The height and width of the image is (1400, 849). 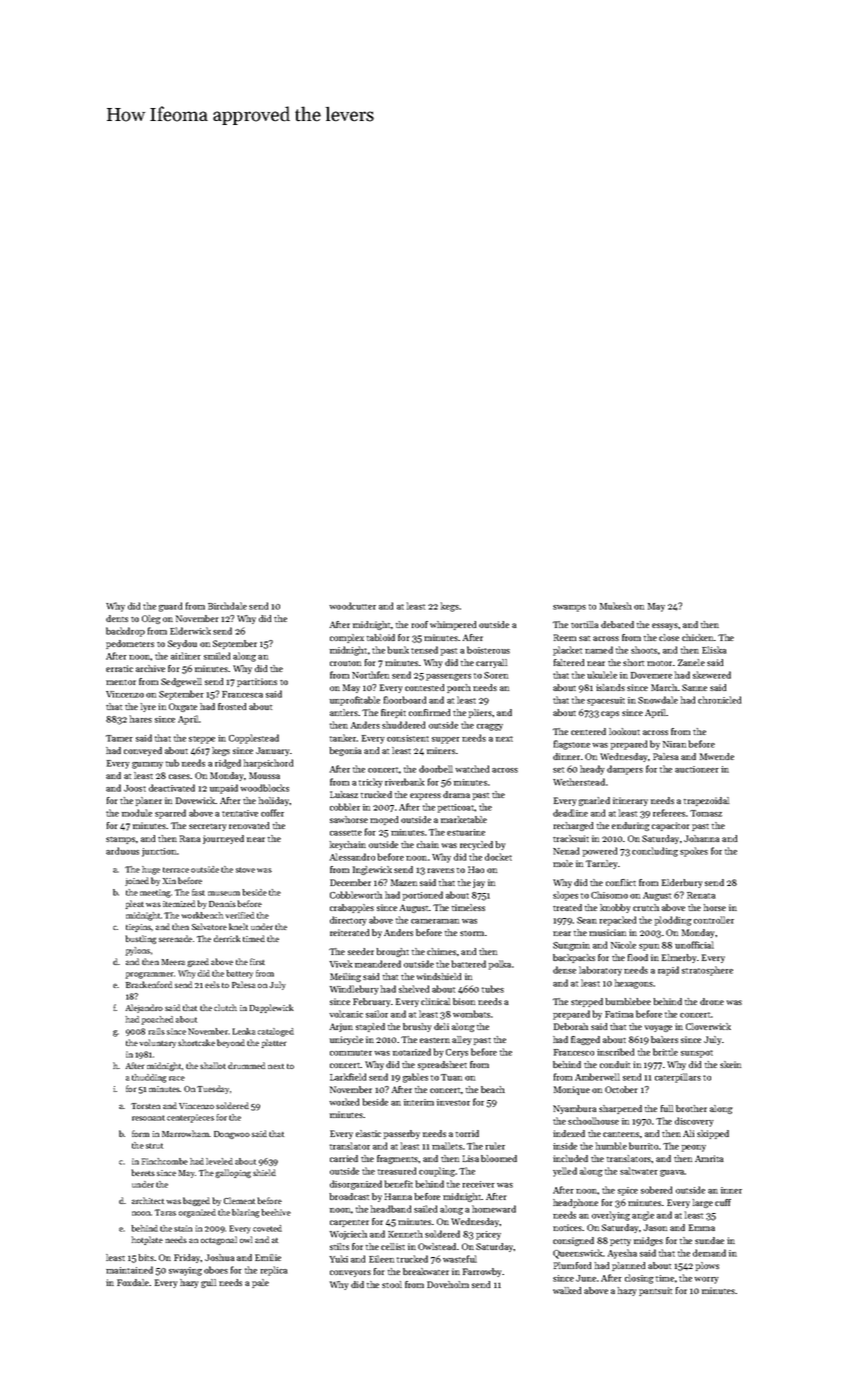 I want to click on crouton, so click(x=345, y=663).
